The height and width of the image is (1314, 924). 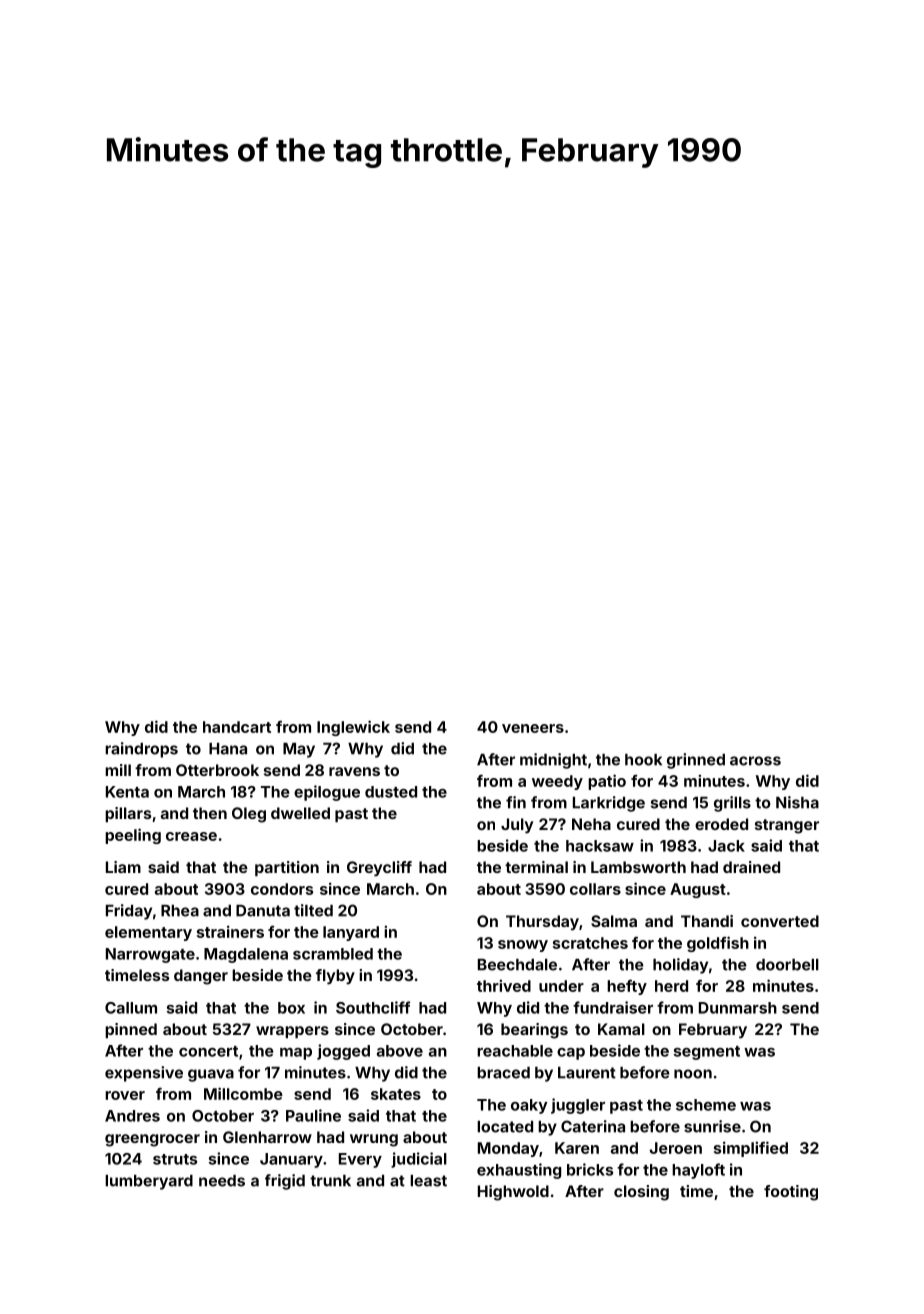 What do you see at coordinates (780, 921) in the image?
I see `converted` at bounding box center [780, 921].
